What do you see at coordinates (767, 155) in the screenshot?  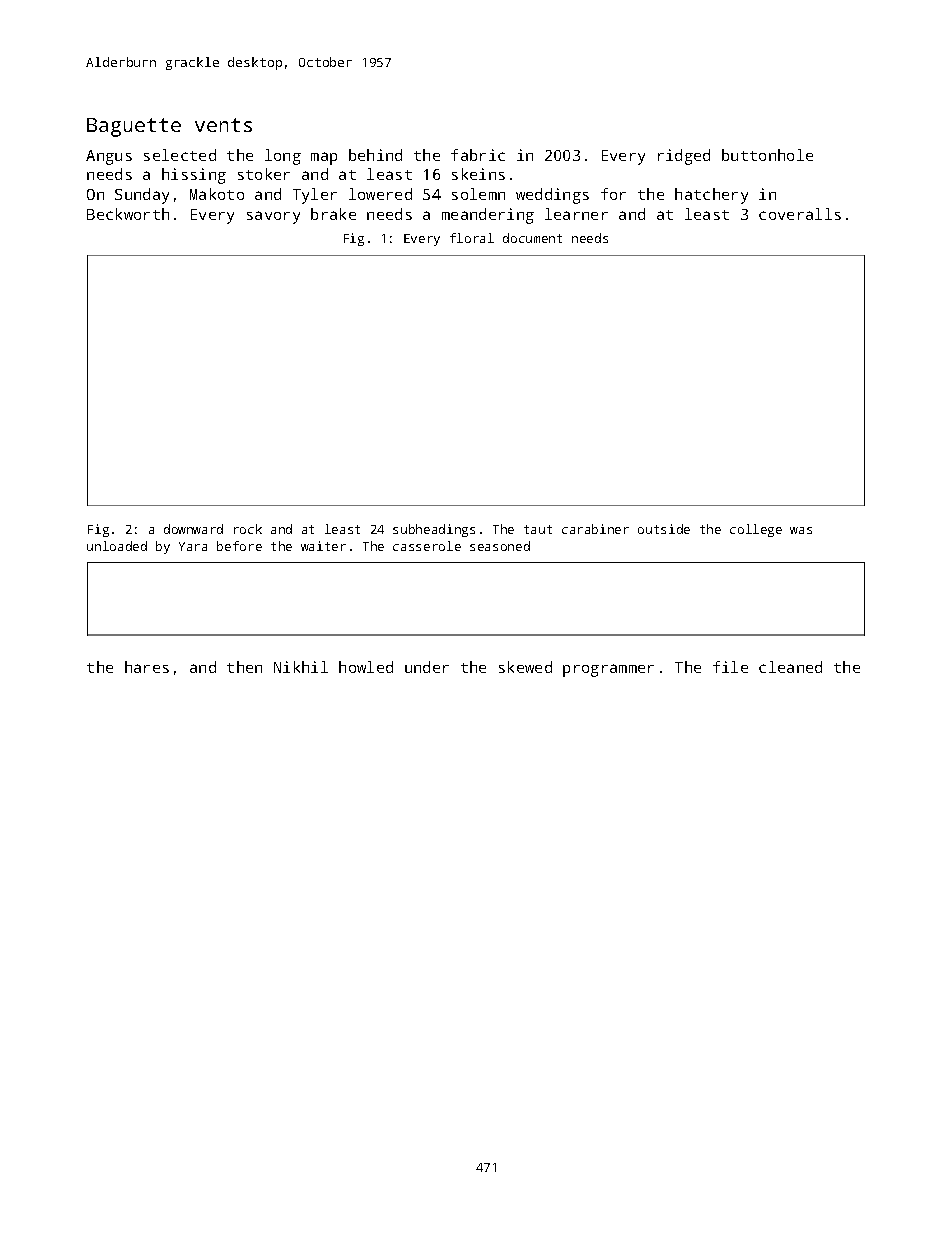 I see `buttonhole` at bounding box center [767, 155].
